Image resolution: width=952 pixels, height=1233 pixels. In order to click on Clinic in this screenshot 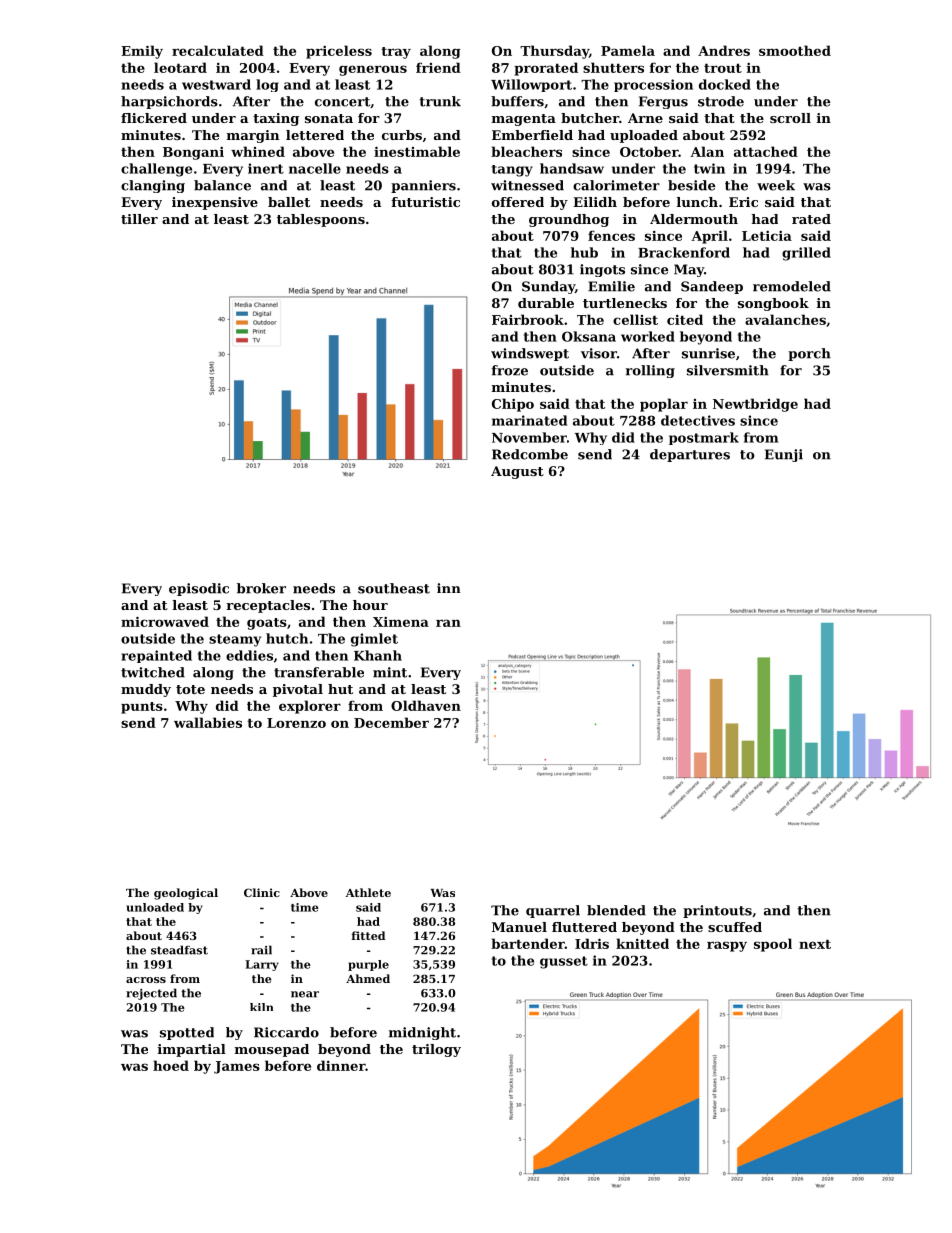, I will do `click(262, 892)`.
